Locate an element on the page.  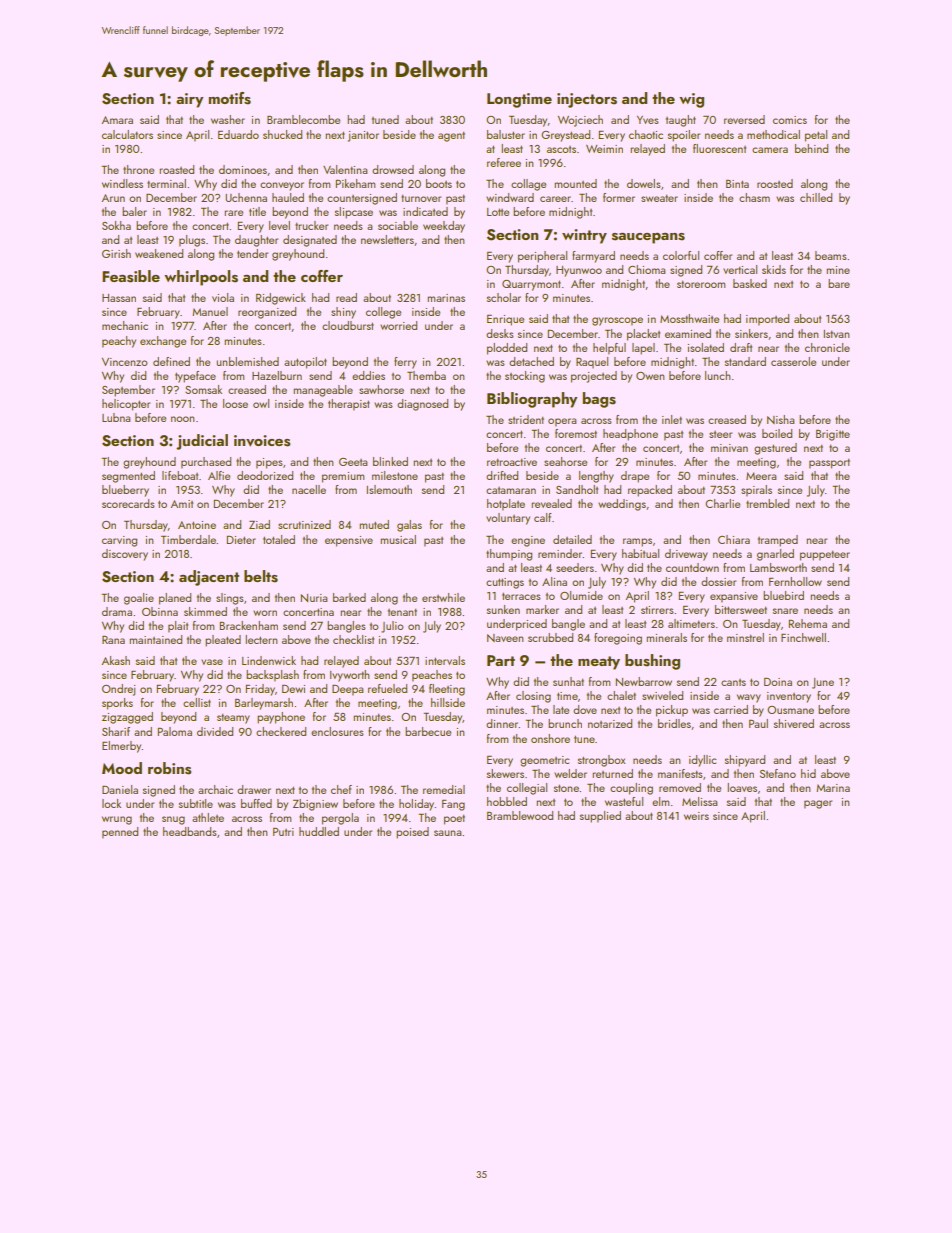
wig is located at coordinates (691, 100).
